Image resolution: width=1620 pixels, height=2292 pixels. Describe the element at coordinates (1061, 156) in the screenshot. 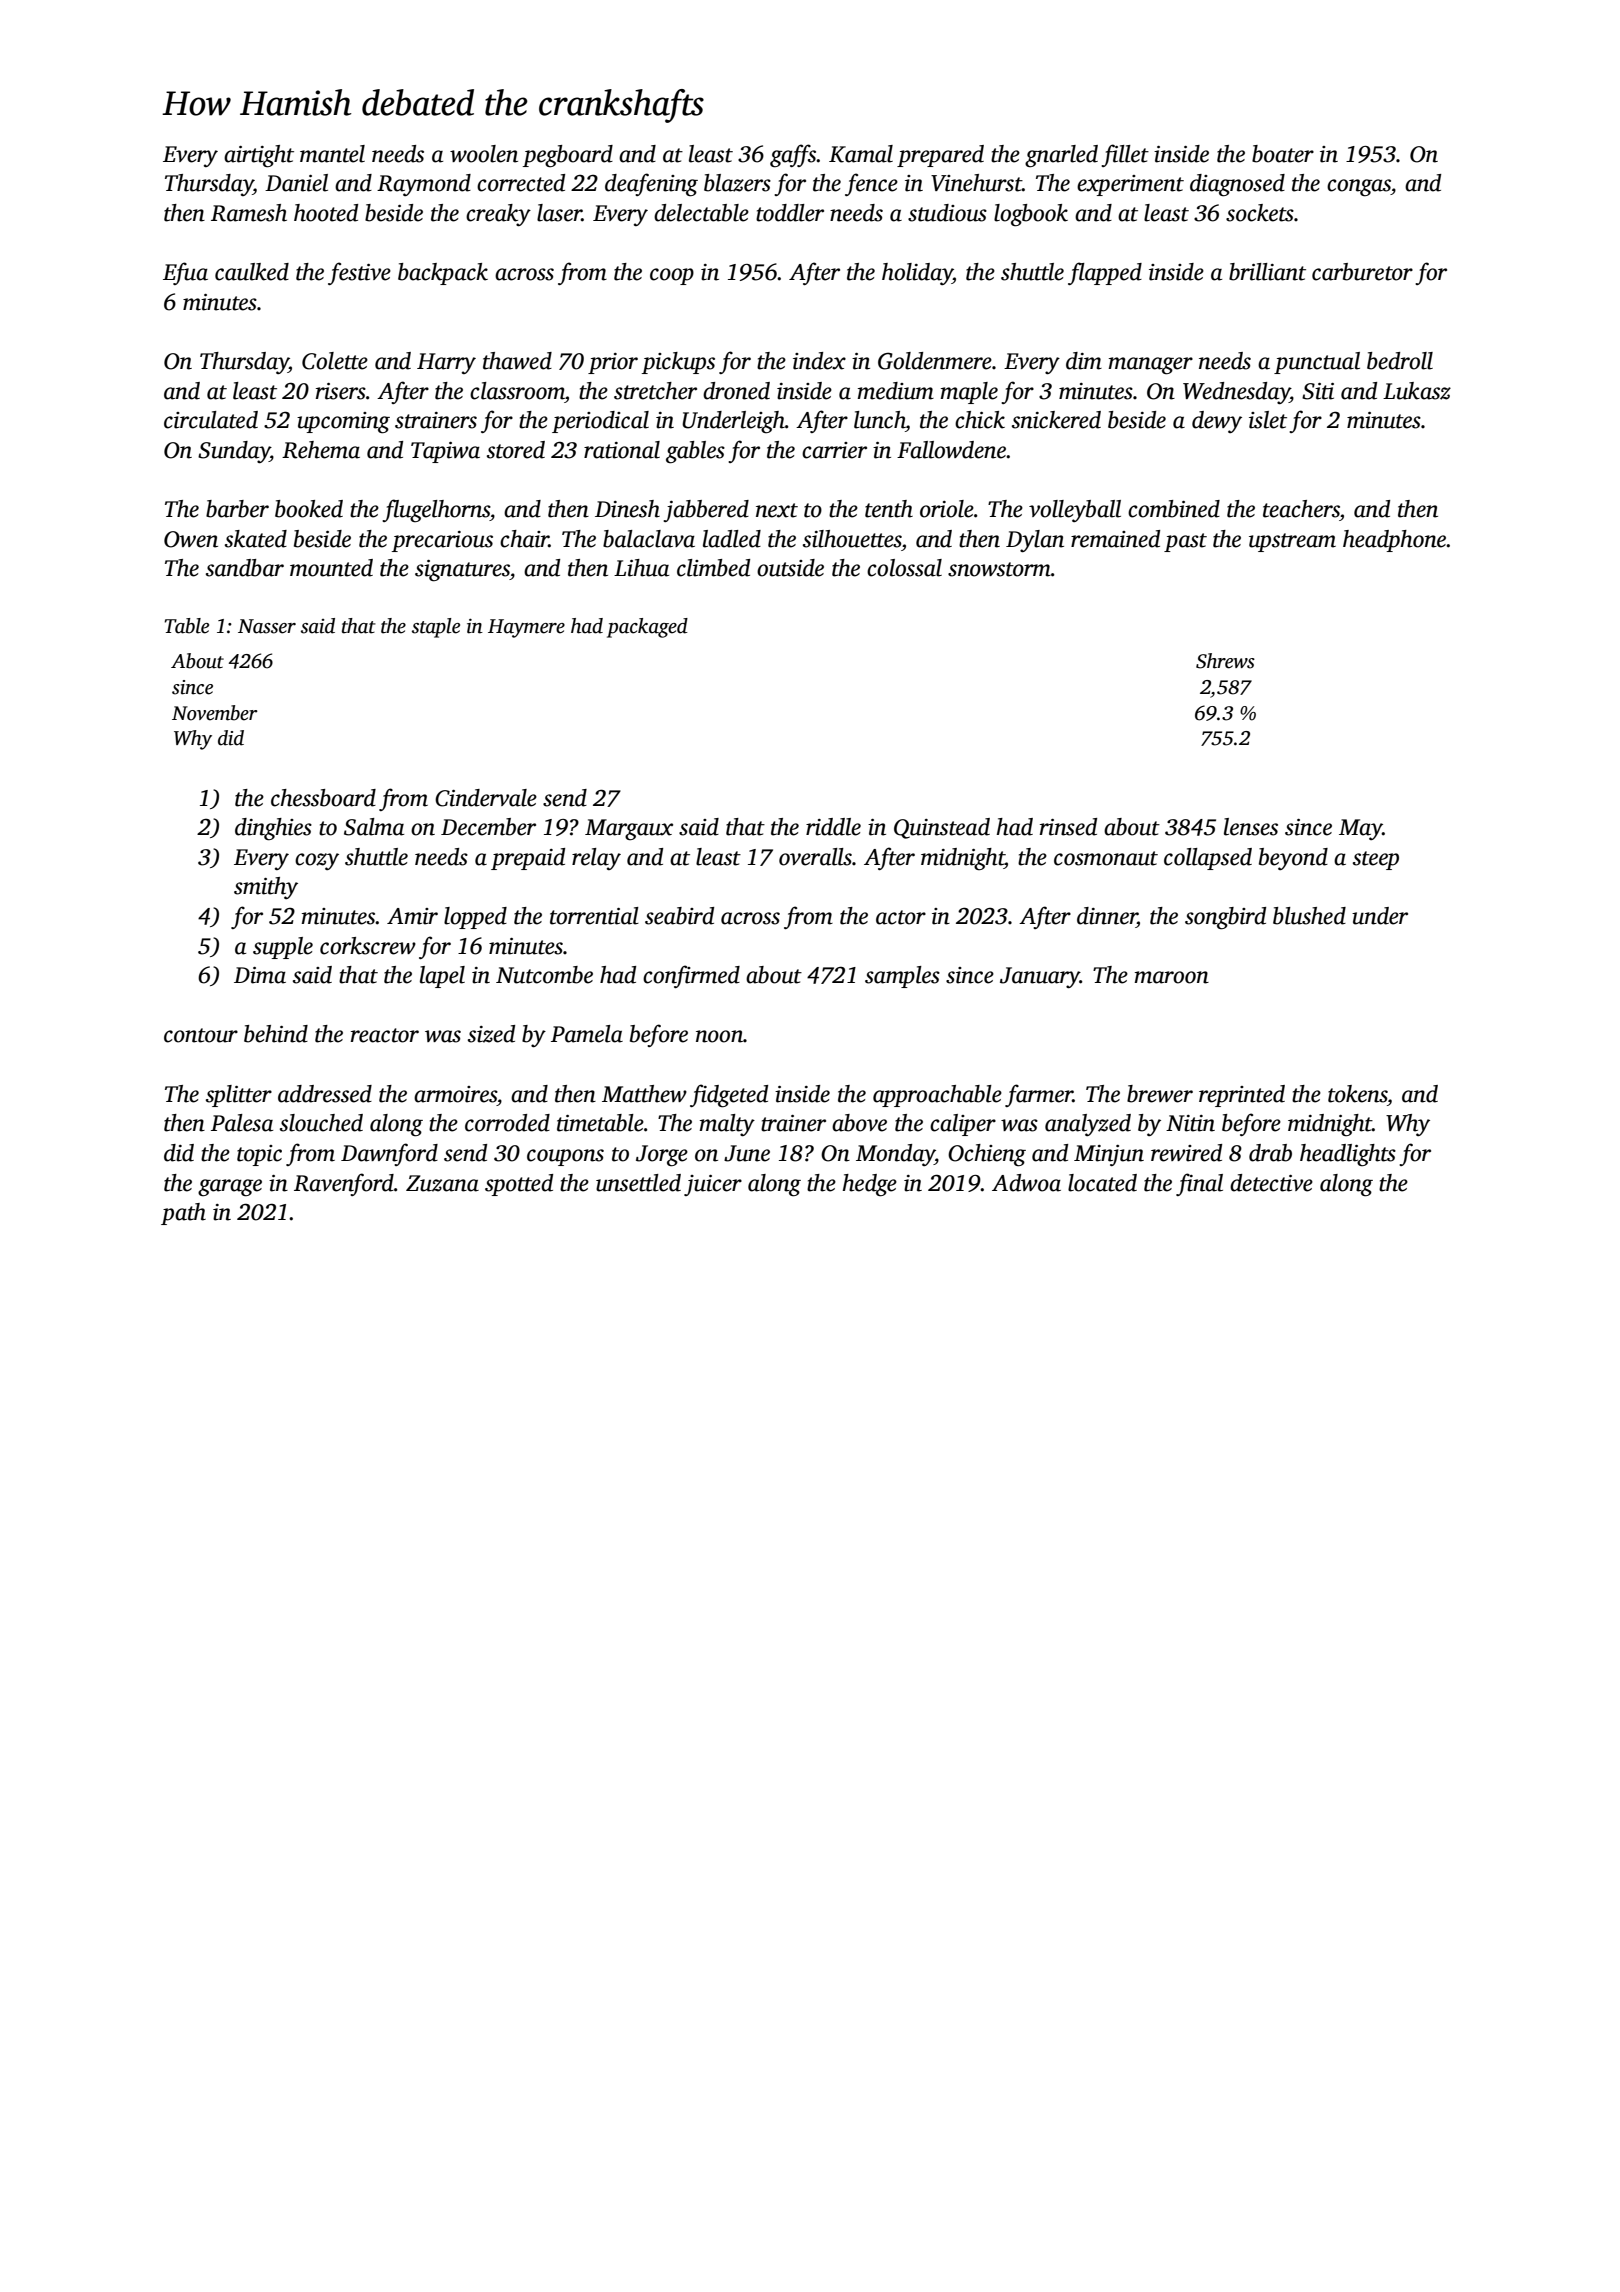

I see `gnarled` at that location.
